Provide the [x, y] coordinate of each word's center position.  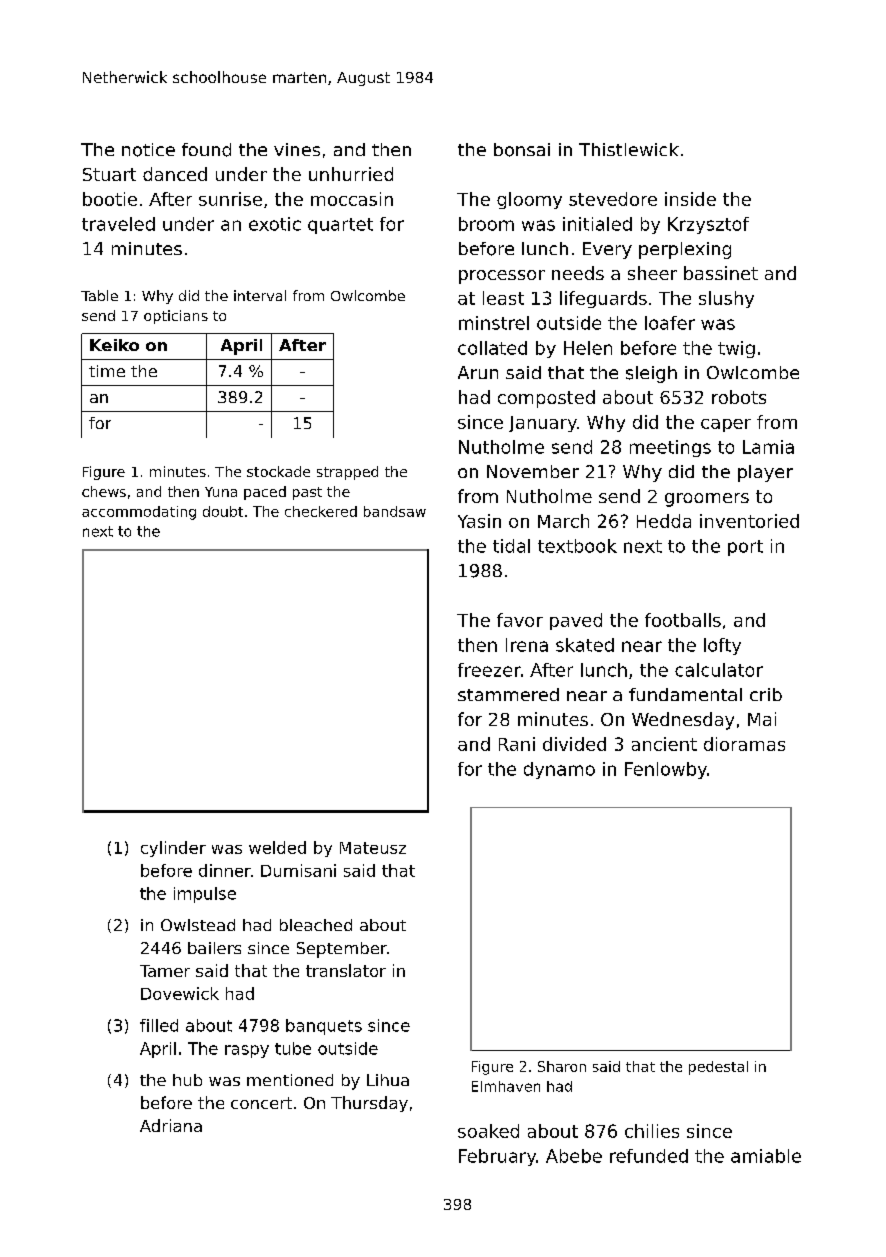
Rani [517, 744]
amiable [766, 1156]
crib [766, 694]
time [107, 371]
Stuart [109, 174]
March [563, 521]
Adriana [171, 1125]
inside [690, 199]
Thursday [369, 1104]
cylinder [173, 849]
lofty [722, 646]
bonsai [522, 150]
